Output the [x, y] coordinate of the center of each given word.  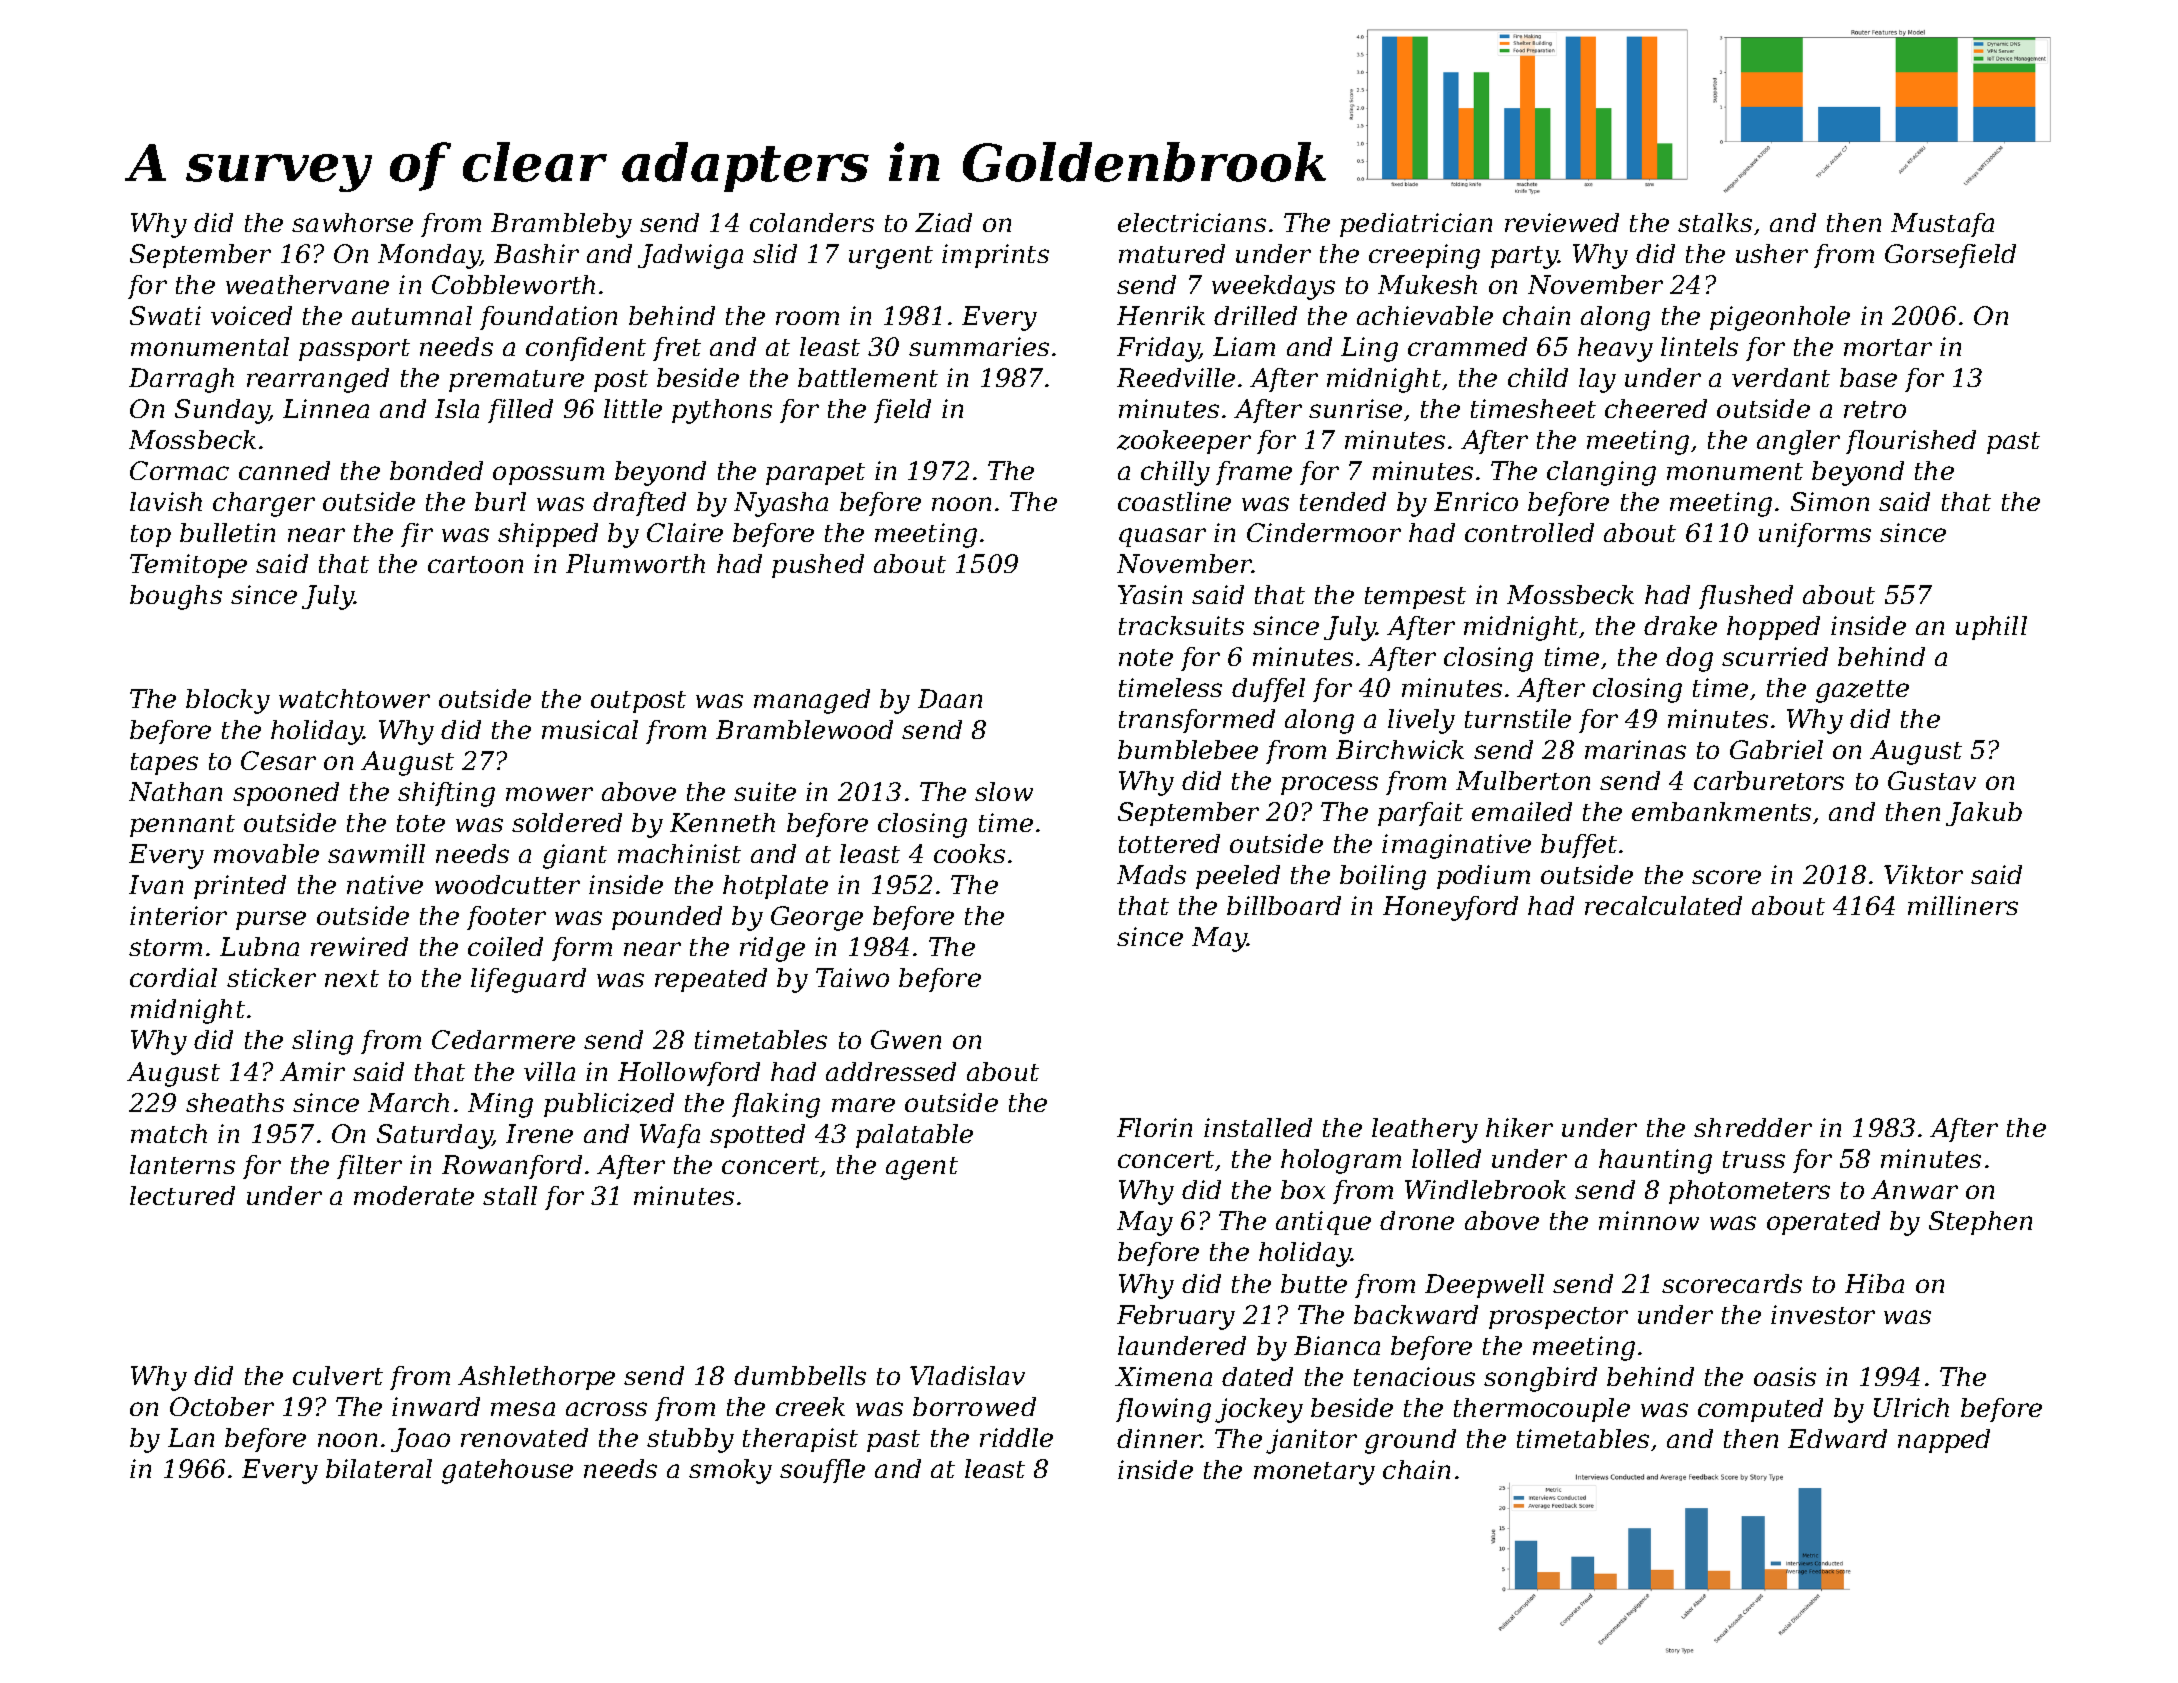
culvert [338, 1375]
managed [812, 701]
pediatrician [1416, 225]
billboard [1284, 905]
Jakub [1984, 814]
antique [1323, 1223]
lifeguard [528, 980]
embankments [1721, 811]
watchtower [354, 698]
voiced [251, 315]
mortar [1888, 347]
